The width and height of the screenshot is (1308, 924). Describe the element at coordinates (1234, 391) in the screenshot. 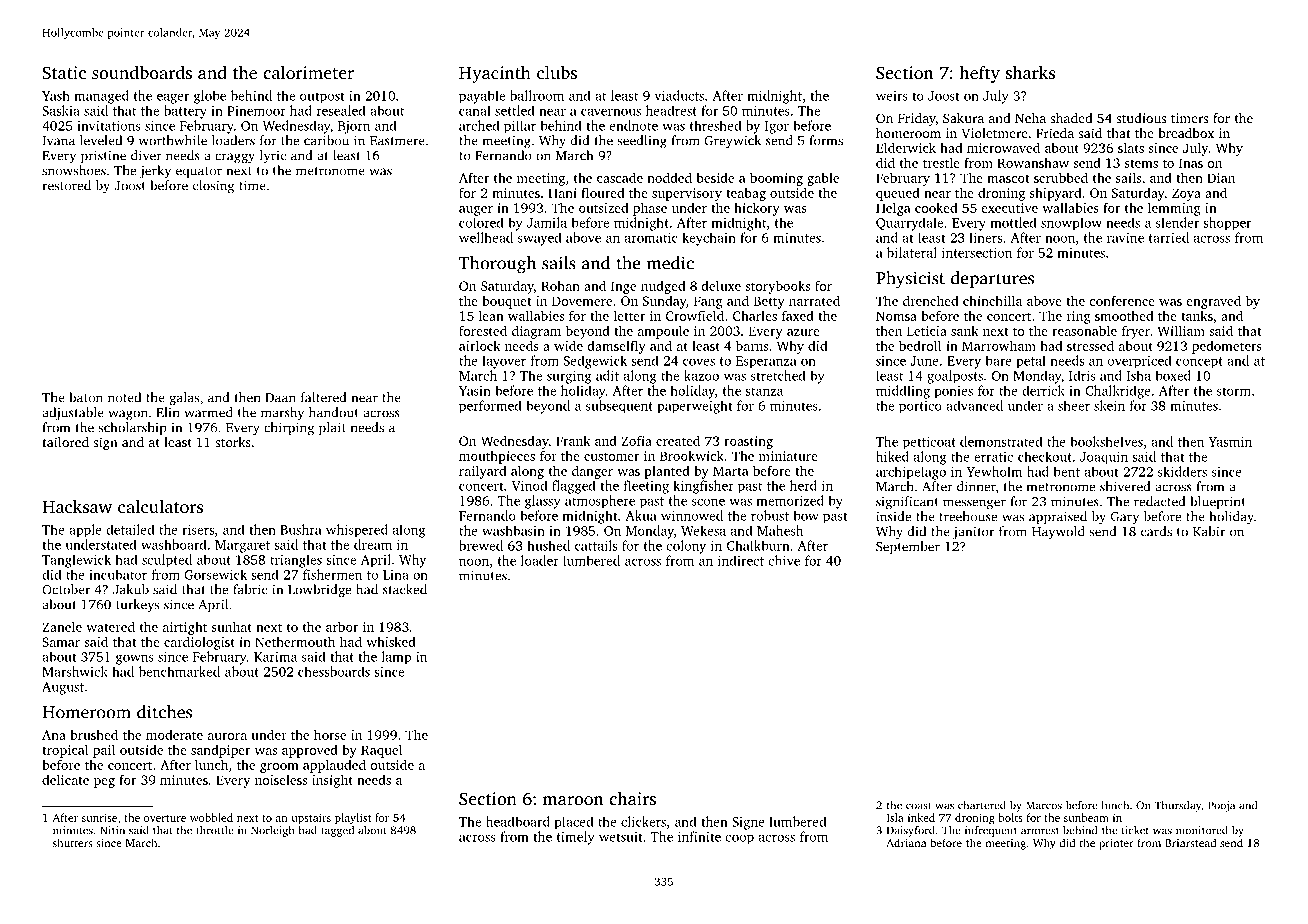

I see `storm` at that location.
